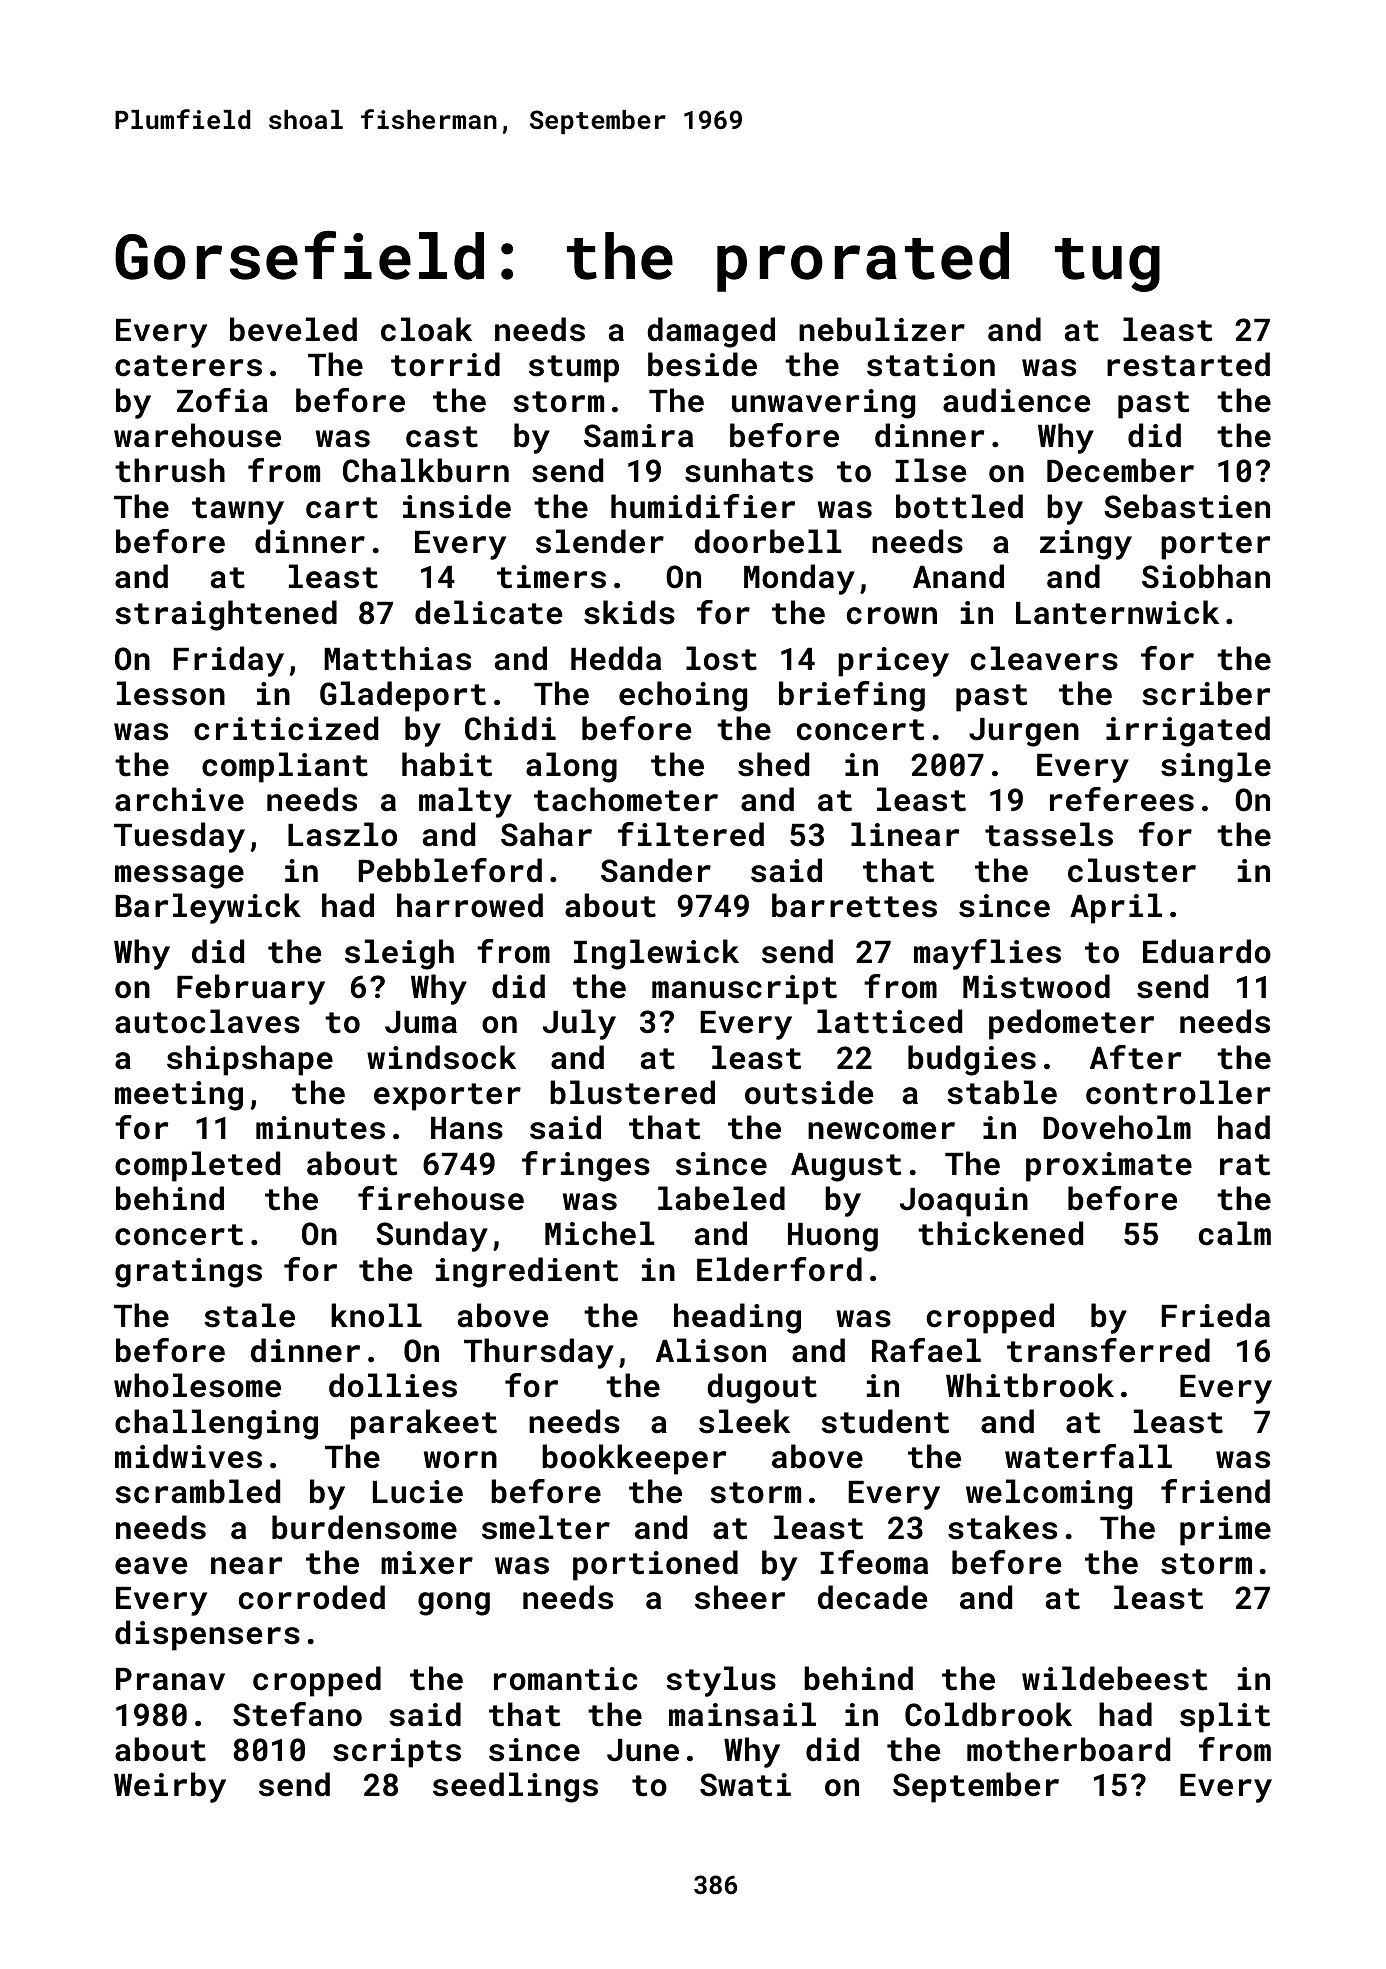  Describe the element at coordinates (442, 437) in the page. I see `cast` at that location.
